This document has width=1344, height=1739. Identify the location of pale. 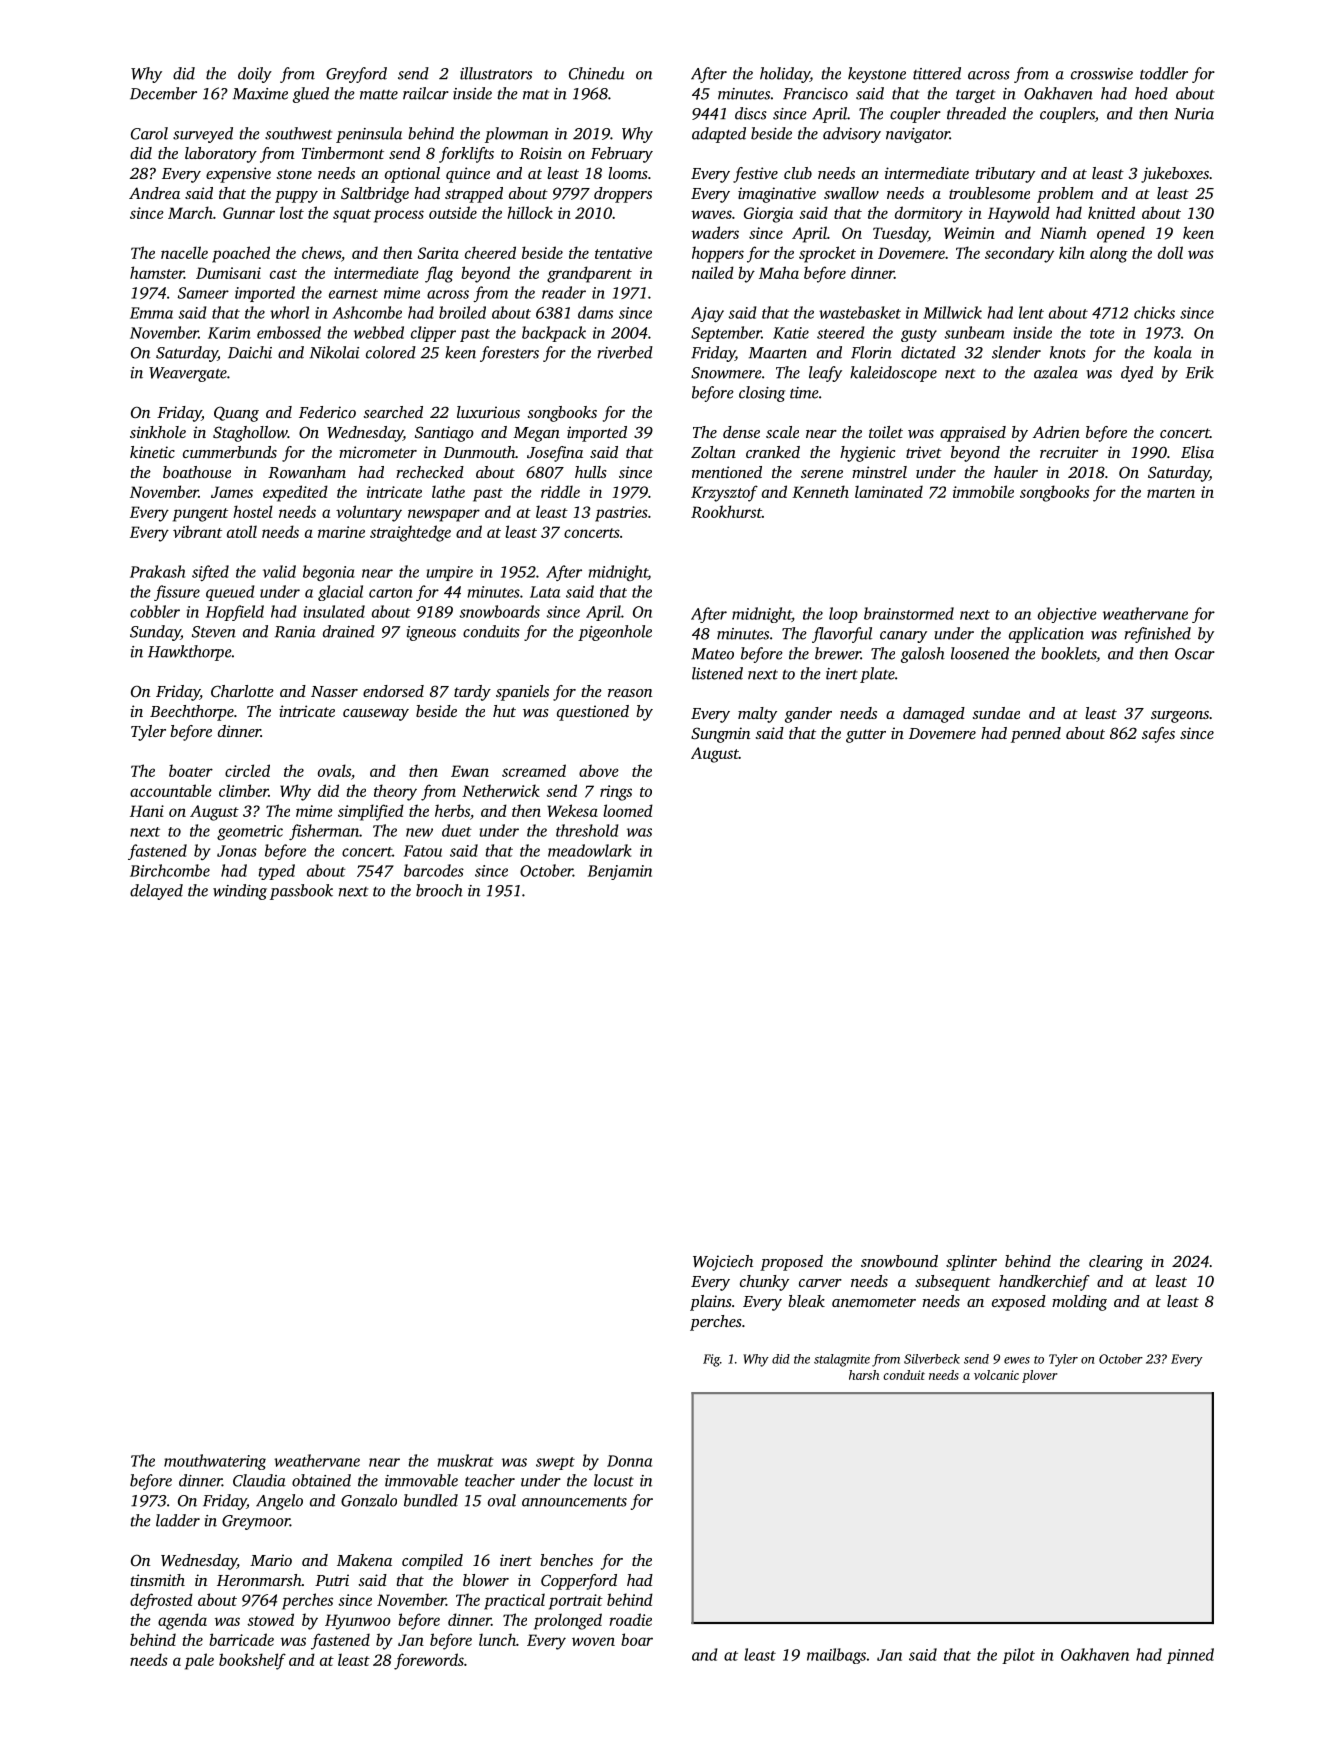
(199, 1661).
